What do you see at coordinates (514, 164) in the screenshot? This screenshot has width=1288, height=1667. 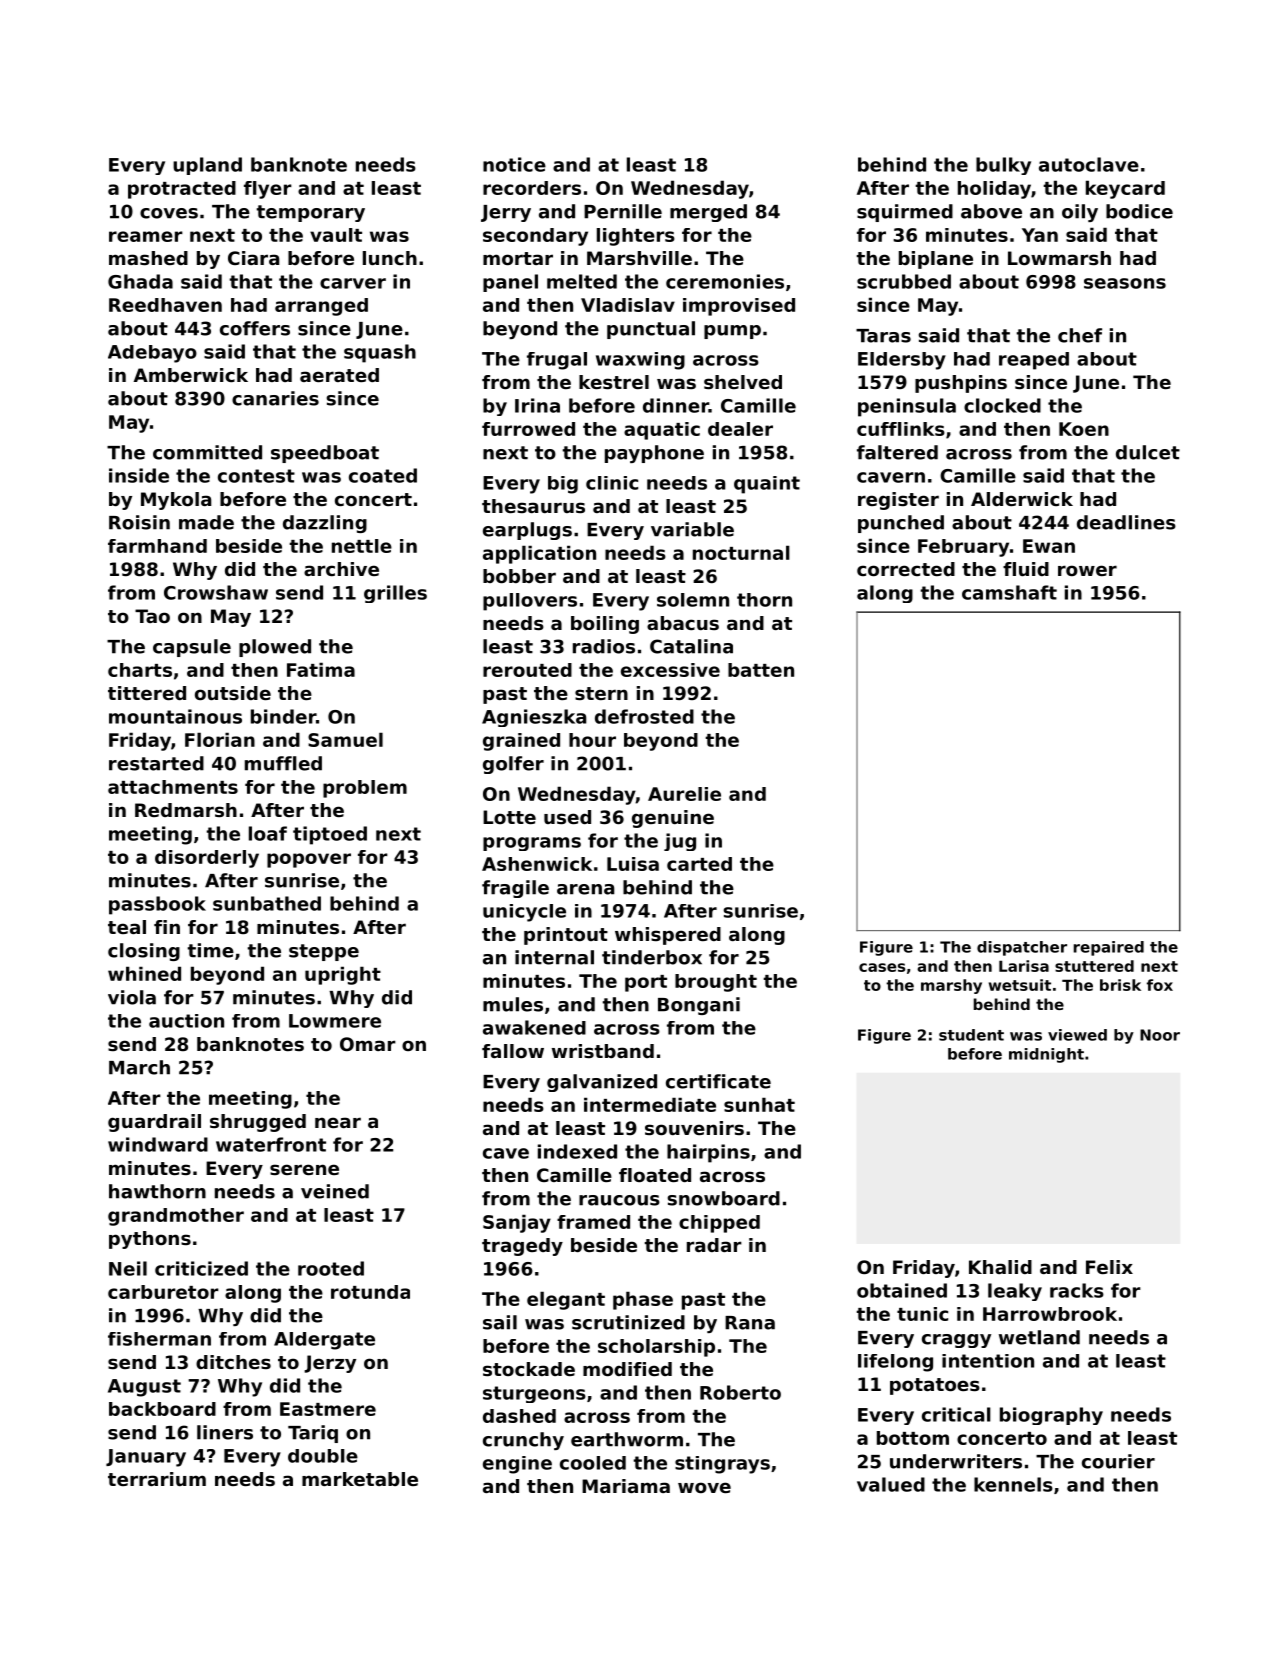 I see `notice` at bounding box center [514, 164].
